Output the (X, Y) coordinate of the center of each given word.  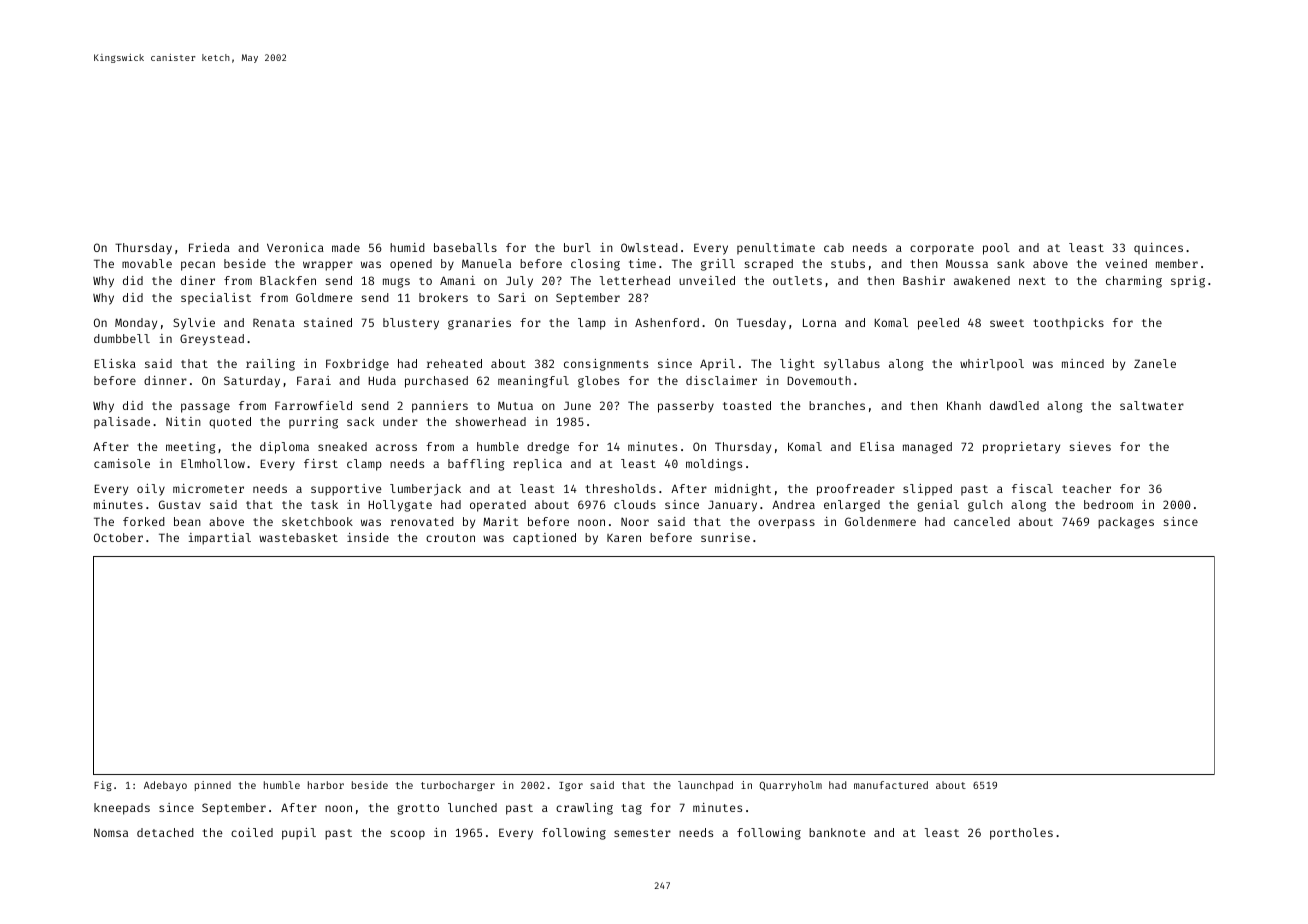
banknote (837, 832)
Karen (624, 537)
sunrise (725, 537)
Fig (103, 786)
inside (368, 537)
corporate (942, 249)
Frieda (209, 247)
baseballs (465, 247)
